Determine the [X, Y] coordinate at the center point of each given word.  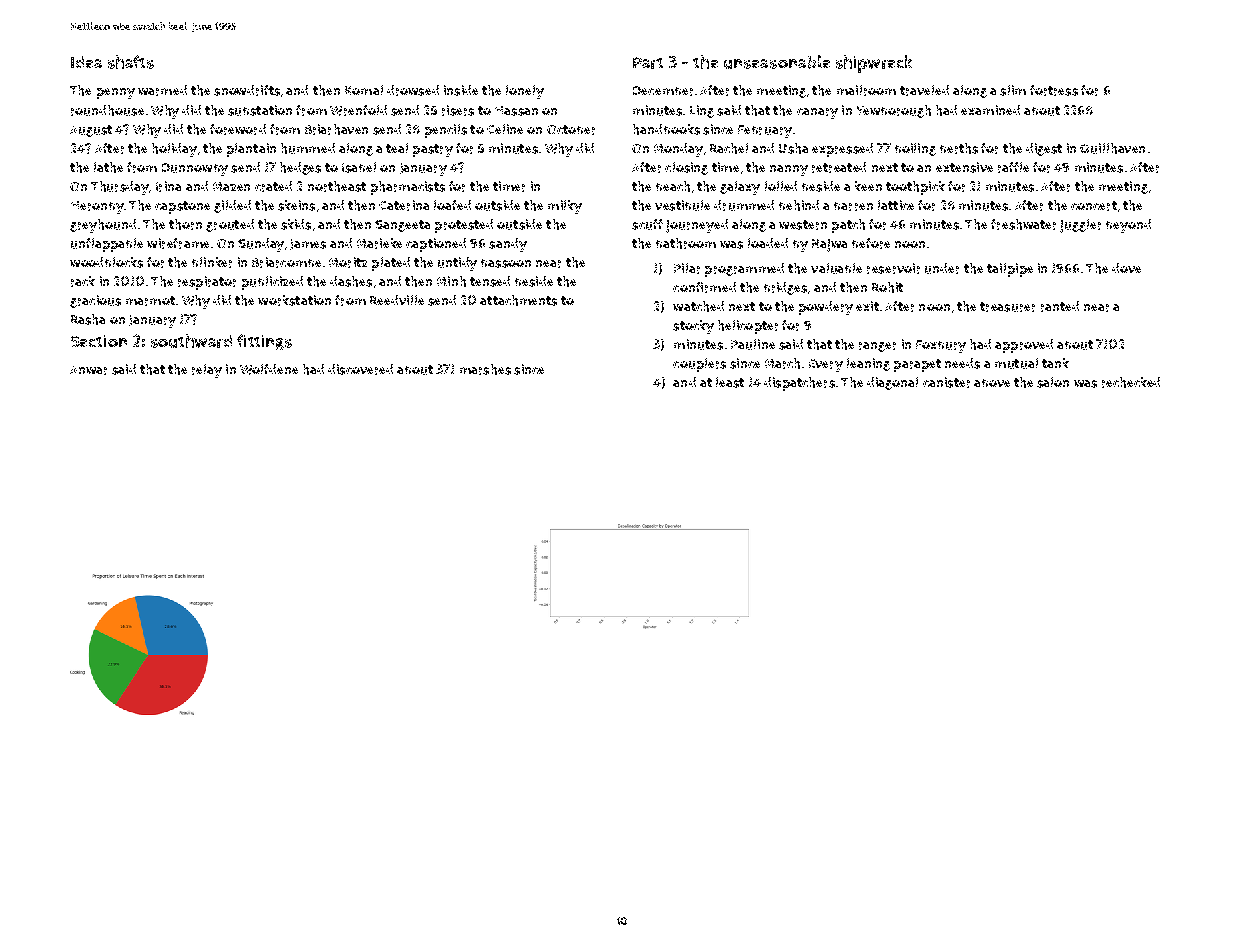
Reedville [397, 300]
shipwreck [874, 64]
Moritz [348, 262]
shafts [131, 62]
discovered [360, 369]
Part [648, 63]
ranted [1060, 306]
